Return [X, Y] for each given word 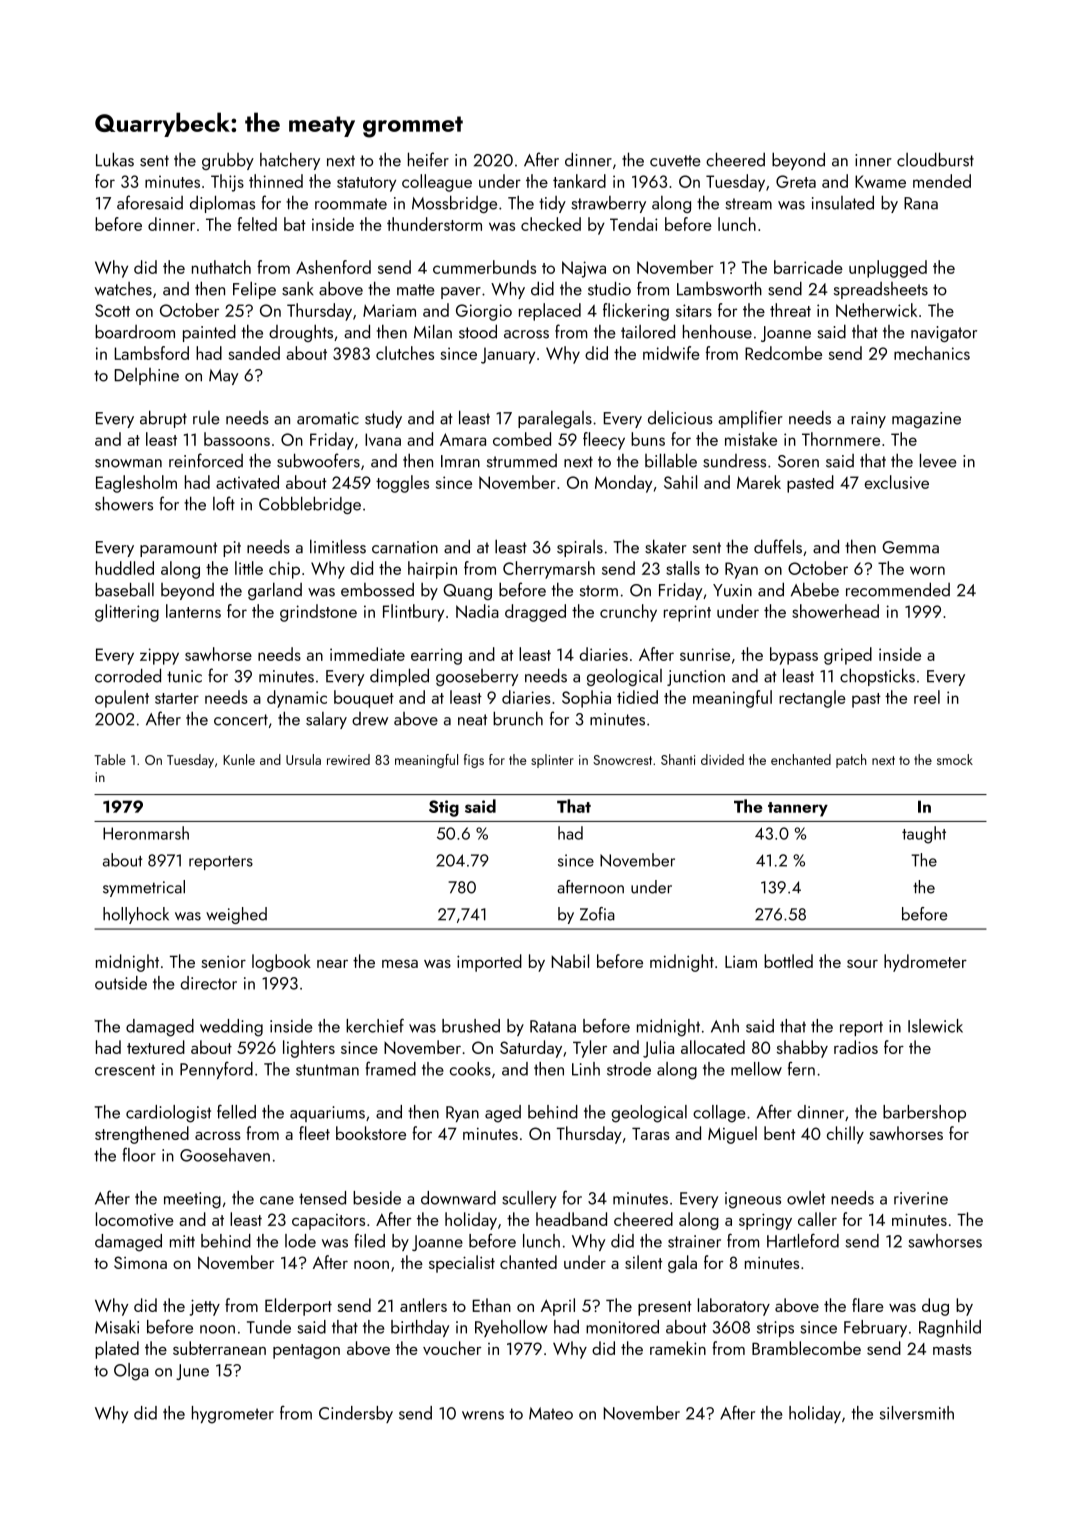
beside [377, 1198]
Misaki [117, 1327]
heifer [428, 159]
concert [241, 720]
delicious [680, 417]
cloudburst [935, 159]
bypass [794, 656]
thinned [276, 181]
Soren [798, 461]
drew [370, 719]
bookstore [371, 1133]
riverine [921, 1198]
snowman [128, 463]
